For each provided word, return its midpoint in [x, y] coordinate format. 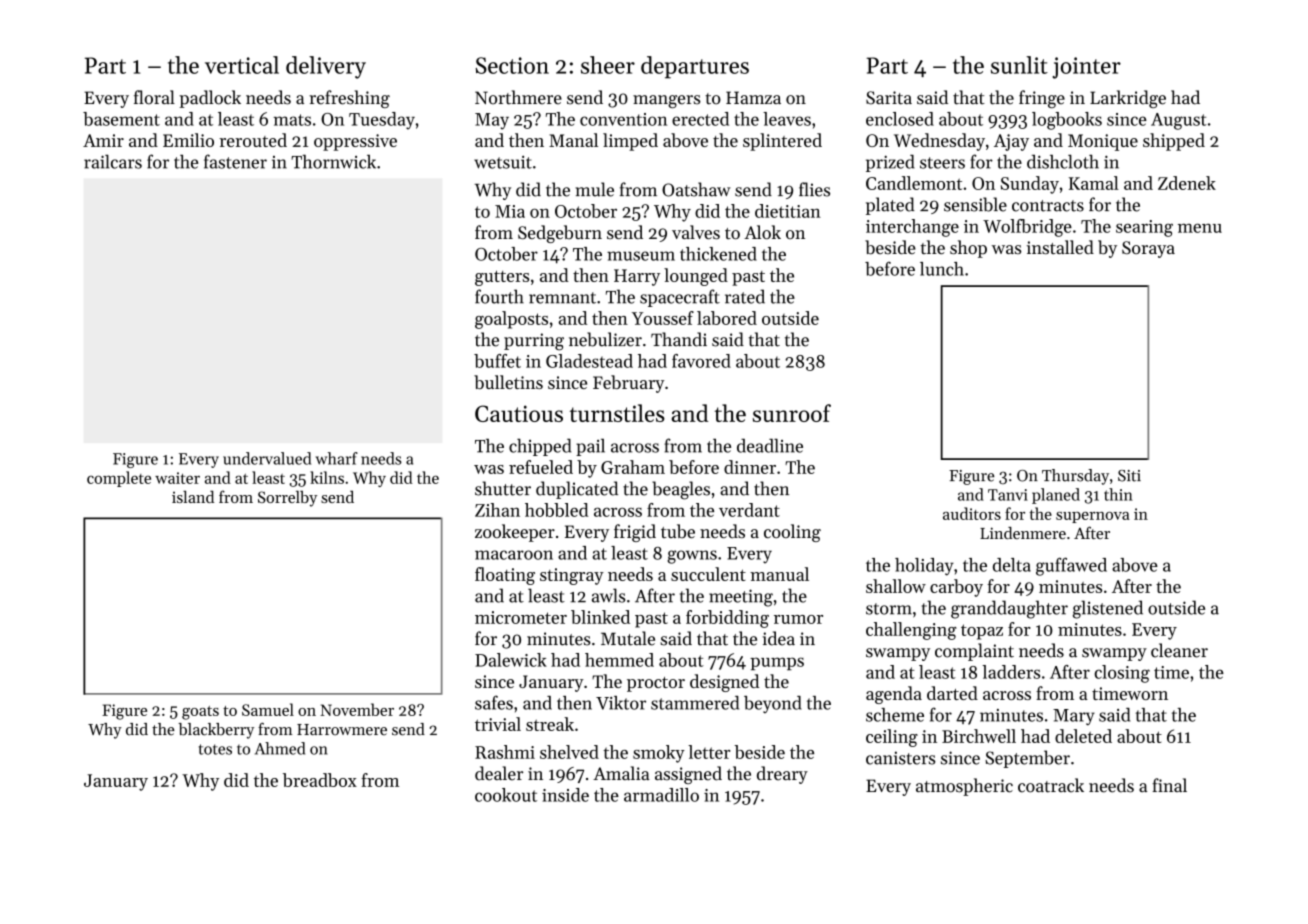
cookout [506, 795]
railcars [113, 161]
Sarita [889, 98]
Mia [510, 211]
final [1169, 785]
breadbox [320, 780]
